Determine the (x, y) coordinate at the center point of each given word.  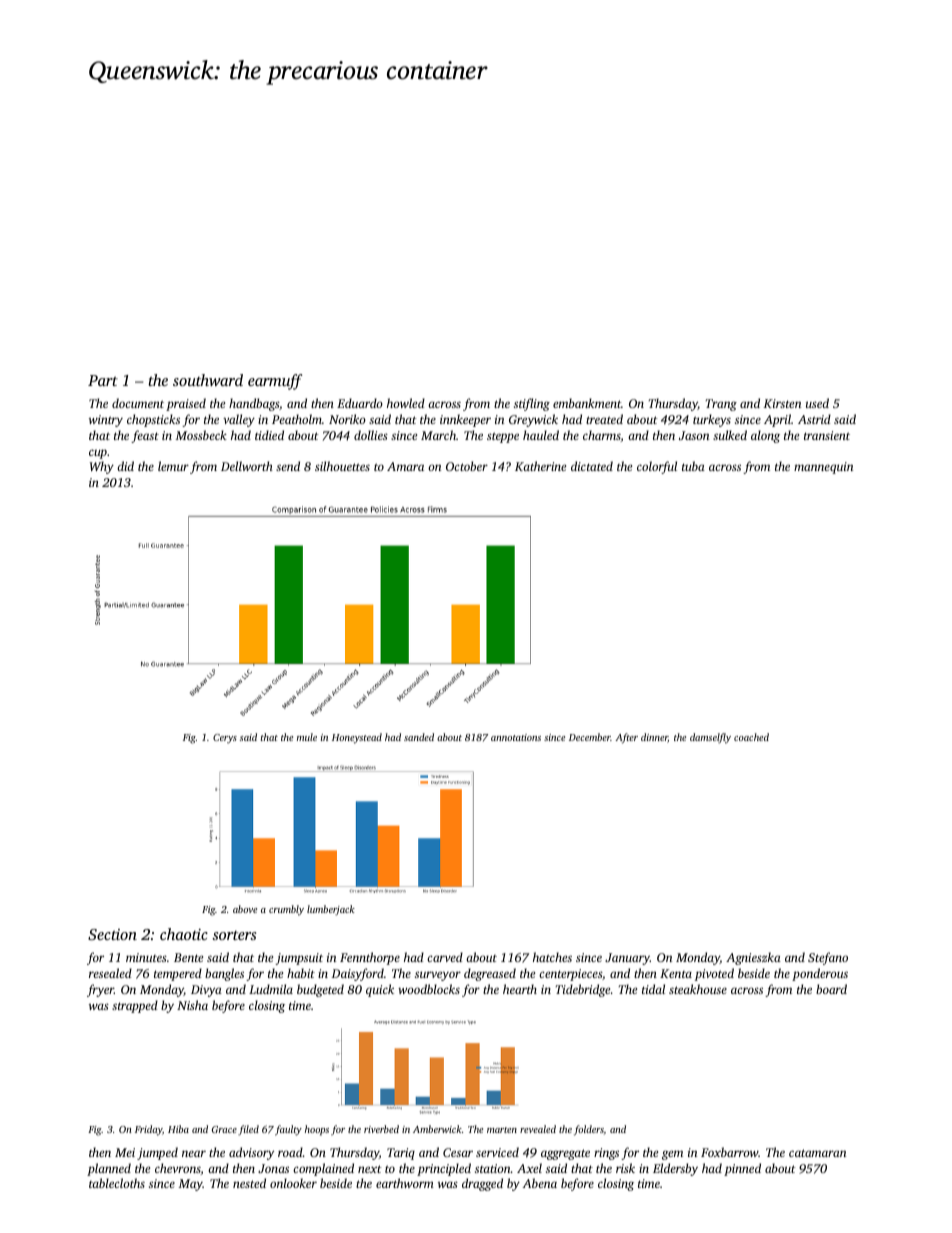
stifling (532, 404)
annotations (516, 737)
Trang (721, 405)
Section (112, 934)
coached (751, 737)
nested (249, 1183)
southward (208, 380)
